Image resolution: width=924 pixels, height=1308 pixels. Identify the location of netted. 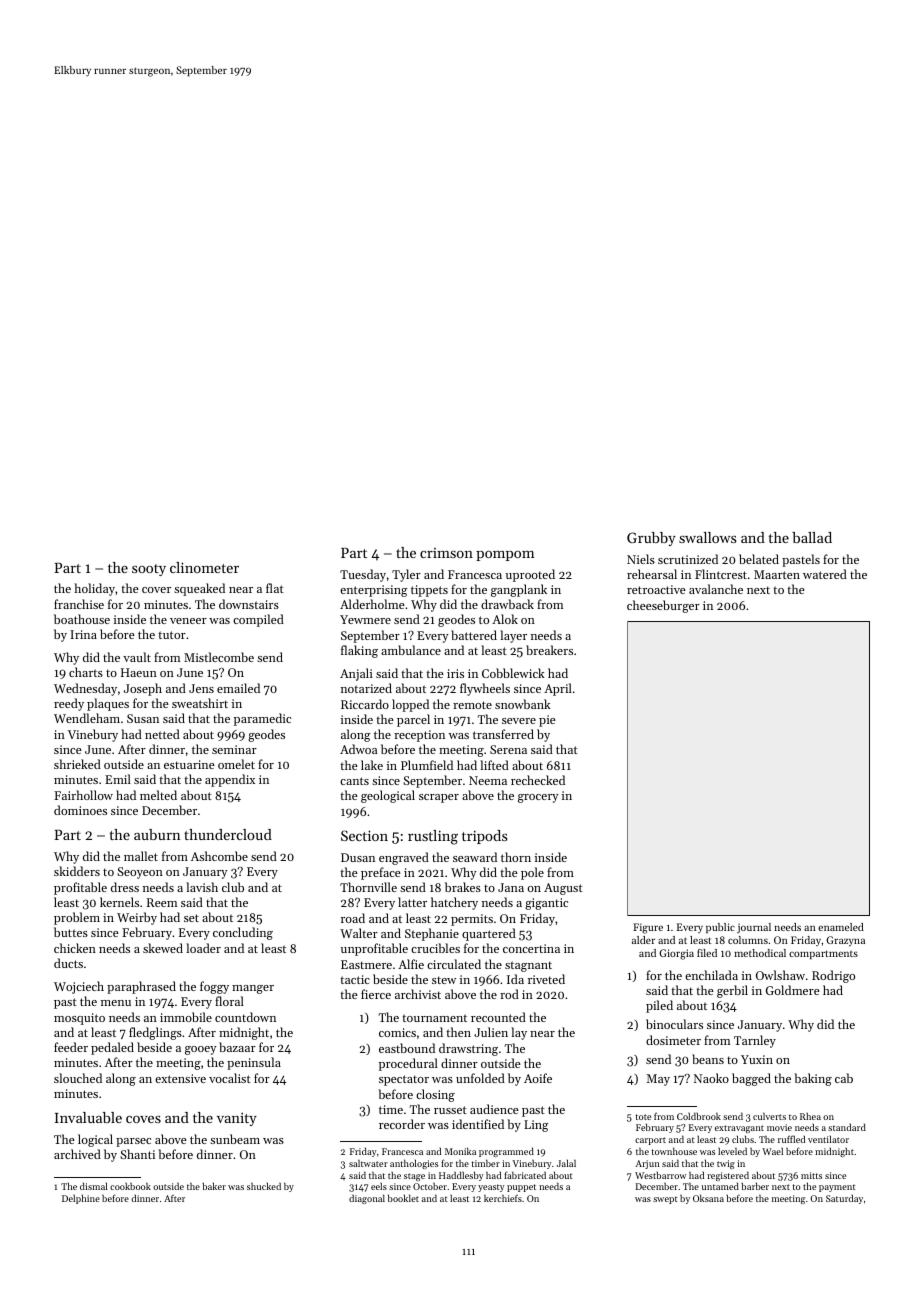
(162, 734).
